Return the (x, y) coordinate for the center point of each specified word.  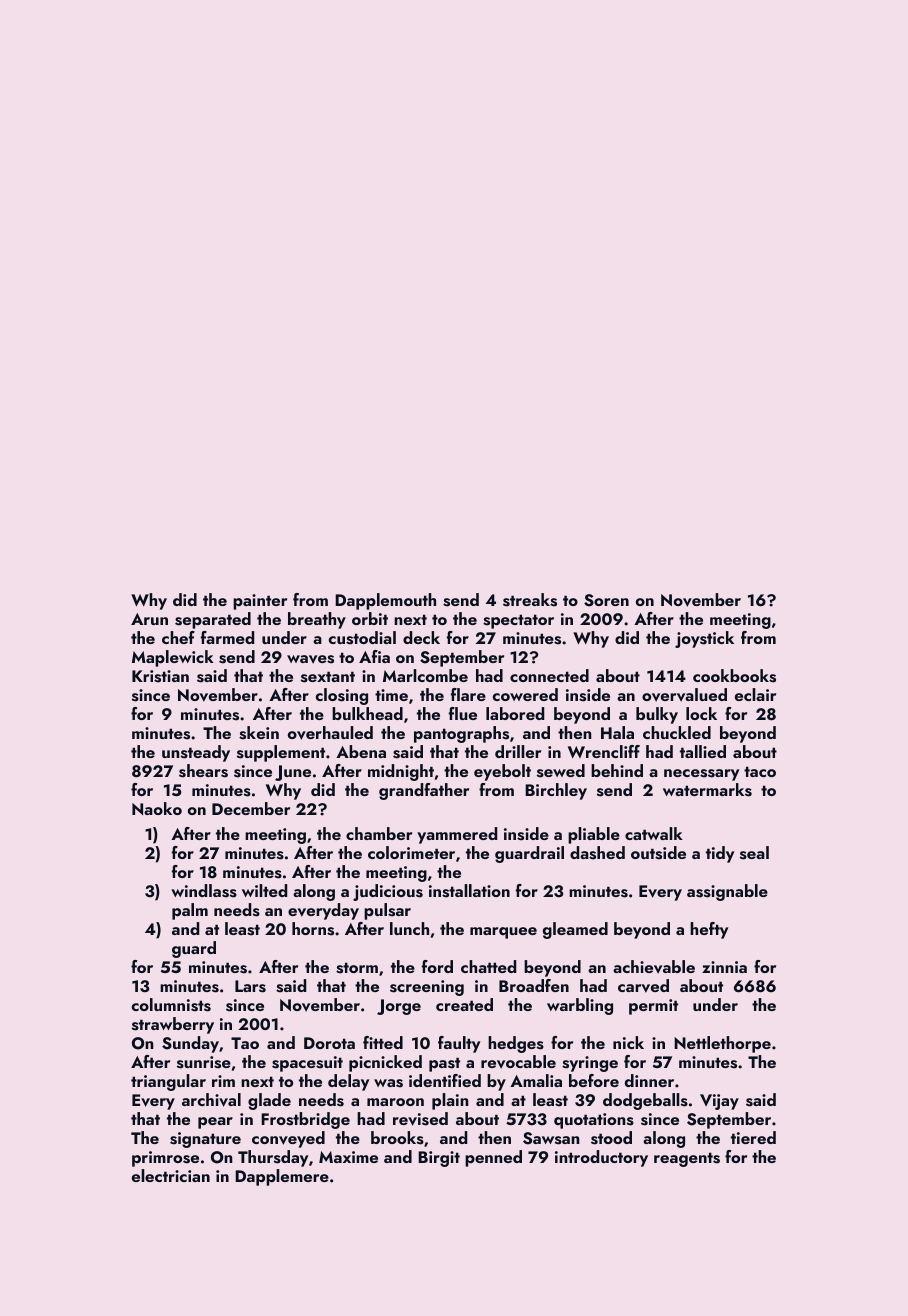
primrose (165, 1159)
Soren (606, 600)
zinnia (724, 967)
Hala (617, 732)
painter (260, 602)
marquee (503, 933)
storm (357, 968)
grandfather (424, 791)
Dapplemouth (385, 601)
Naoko (157, 808)
